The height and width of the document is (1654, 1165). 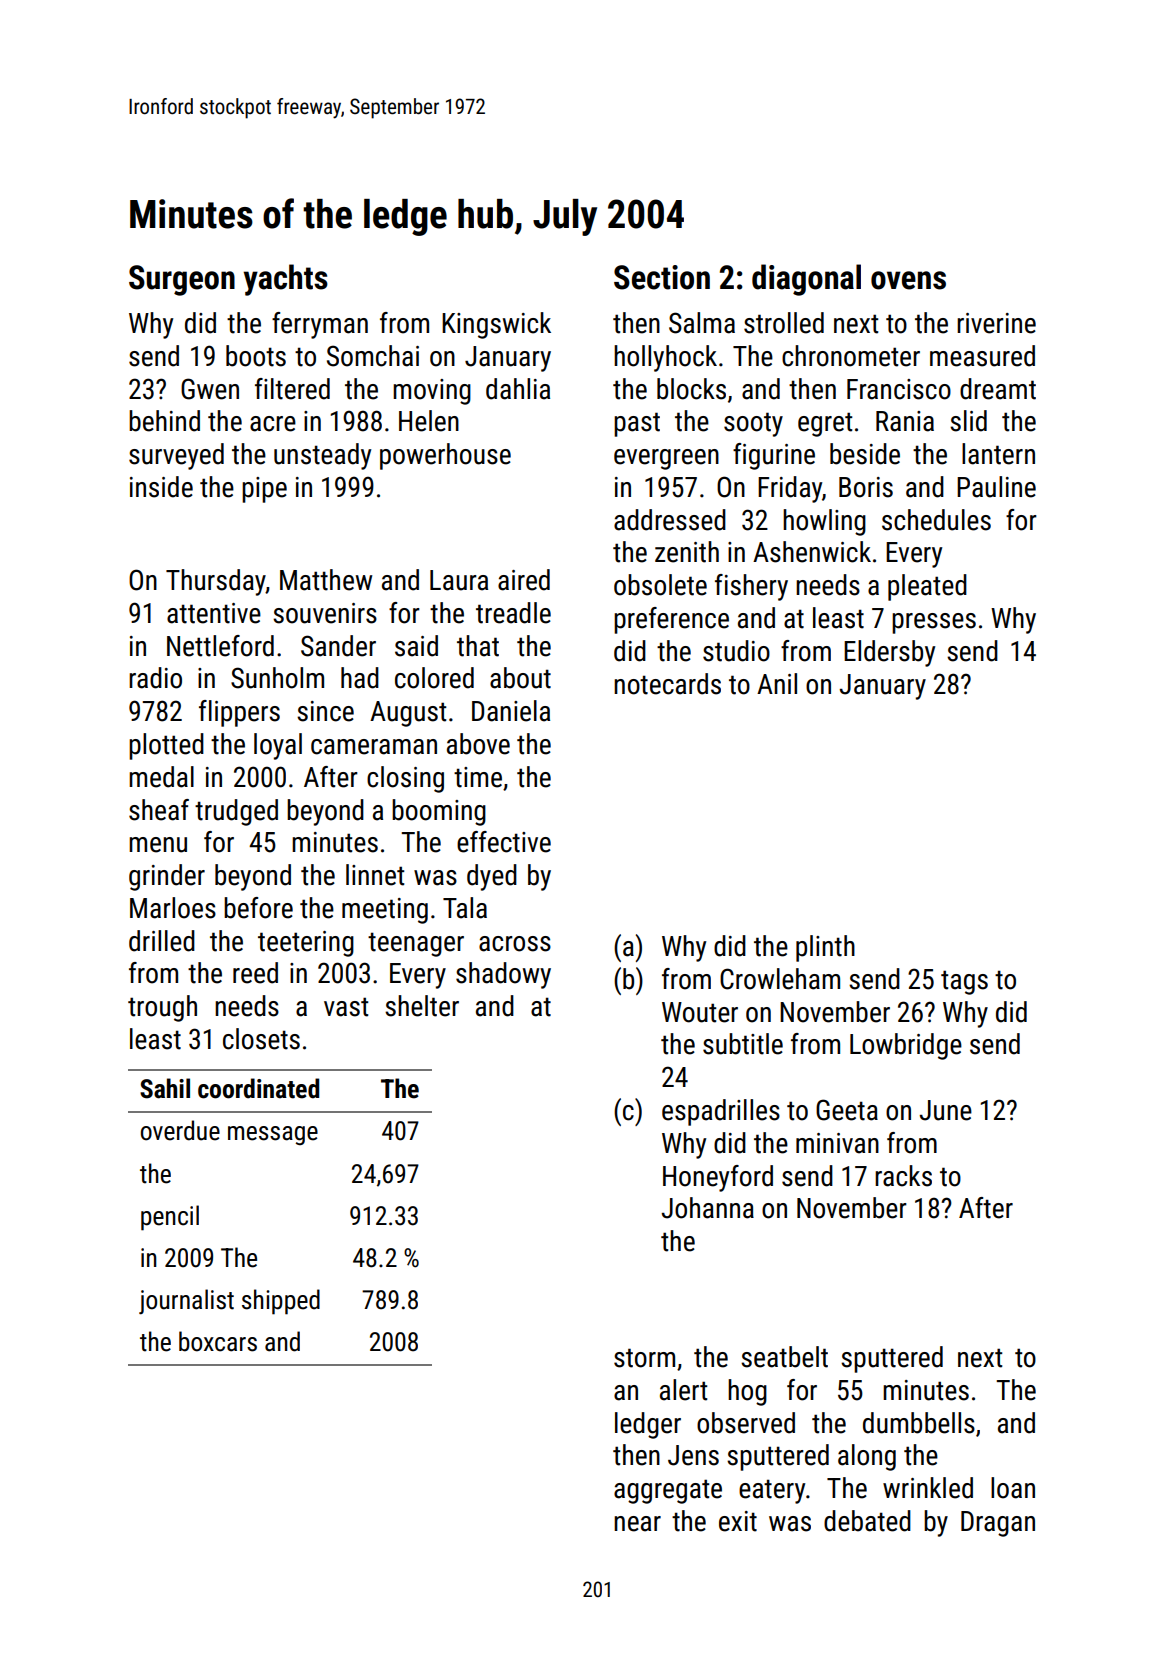 I want to click on howling, so click(x=824, y=522).
